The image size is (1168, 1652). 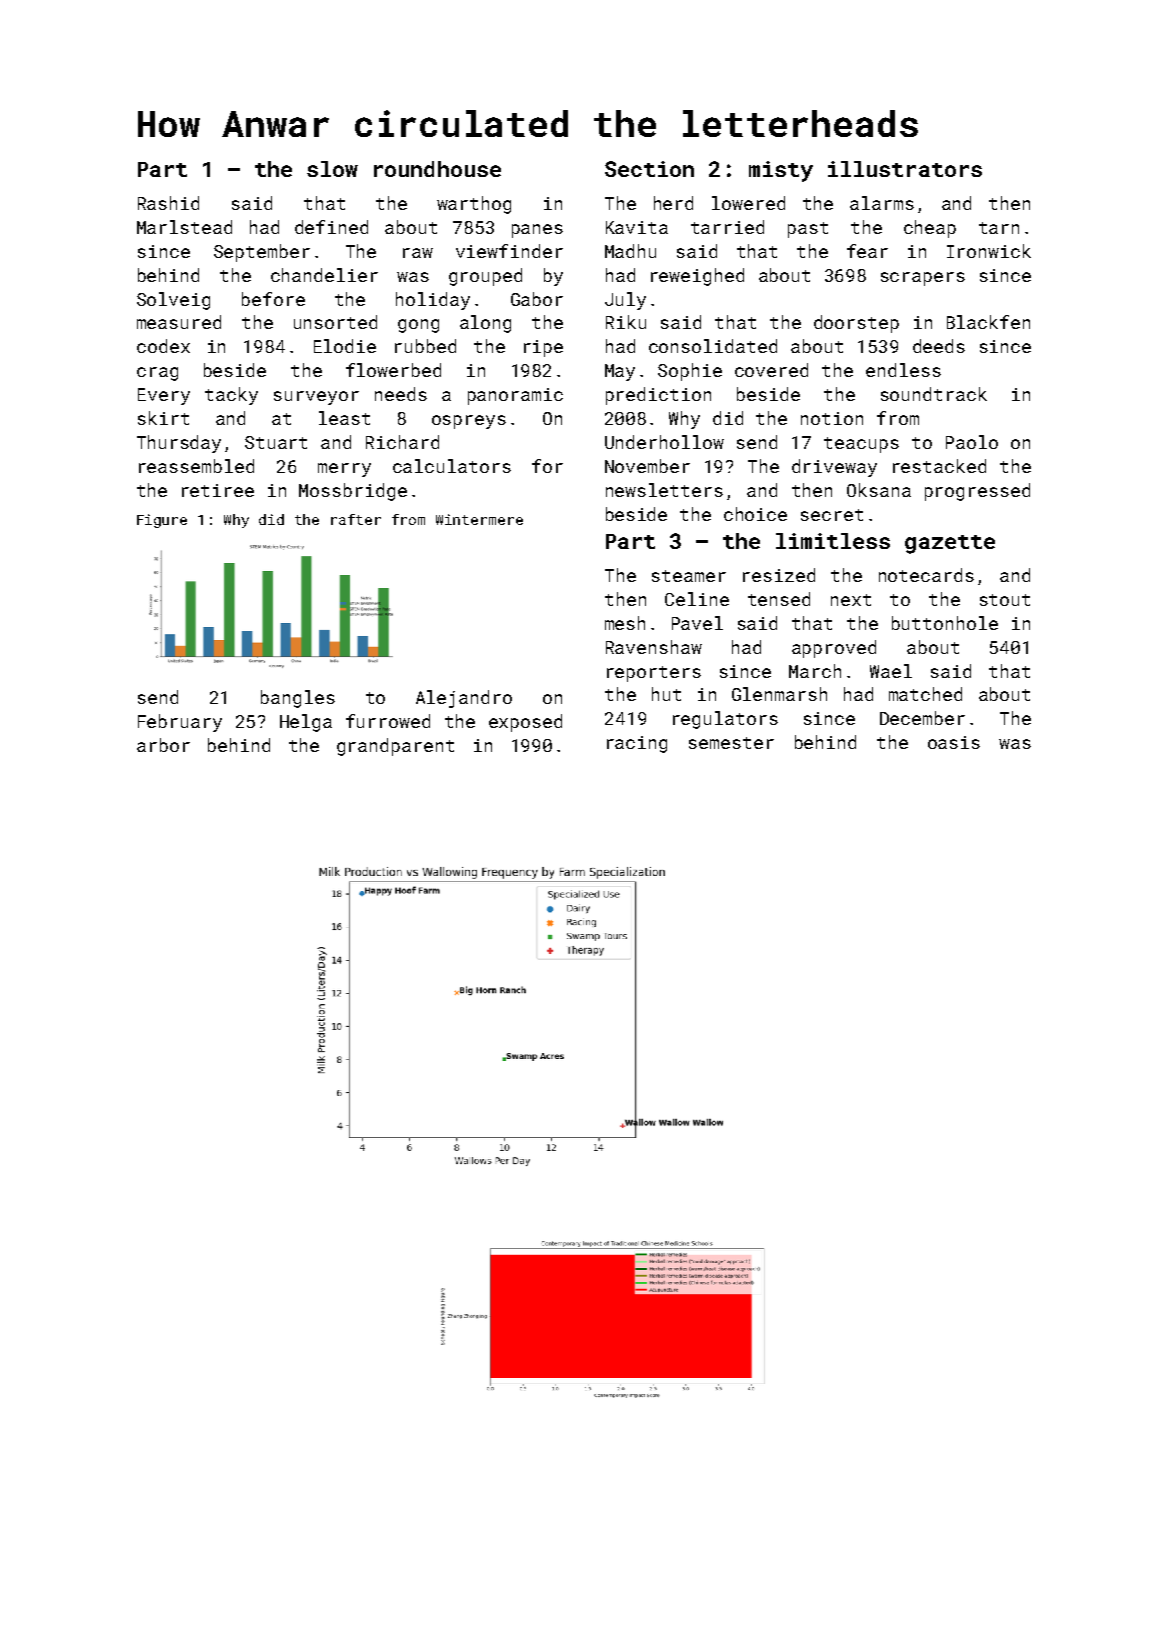 I want to click on progressed, so click(x=977, y=492).
